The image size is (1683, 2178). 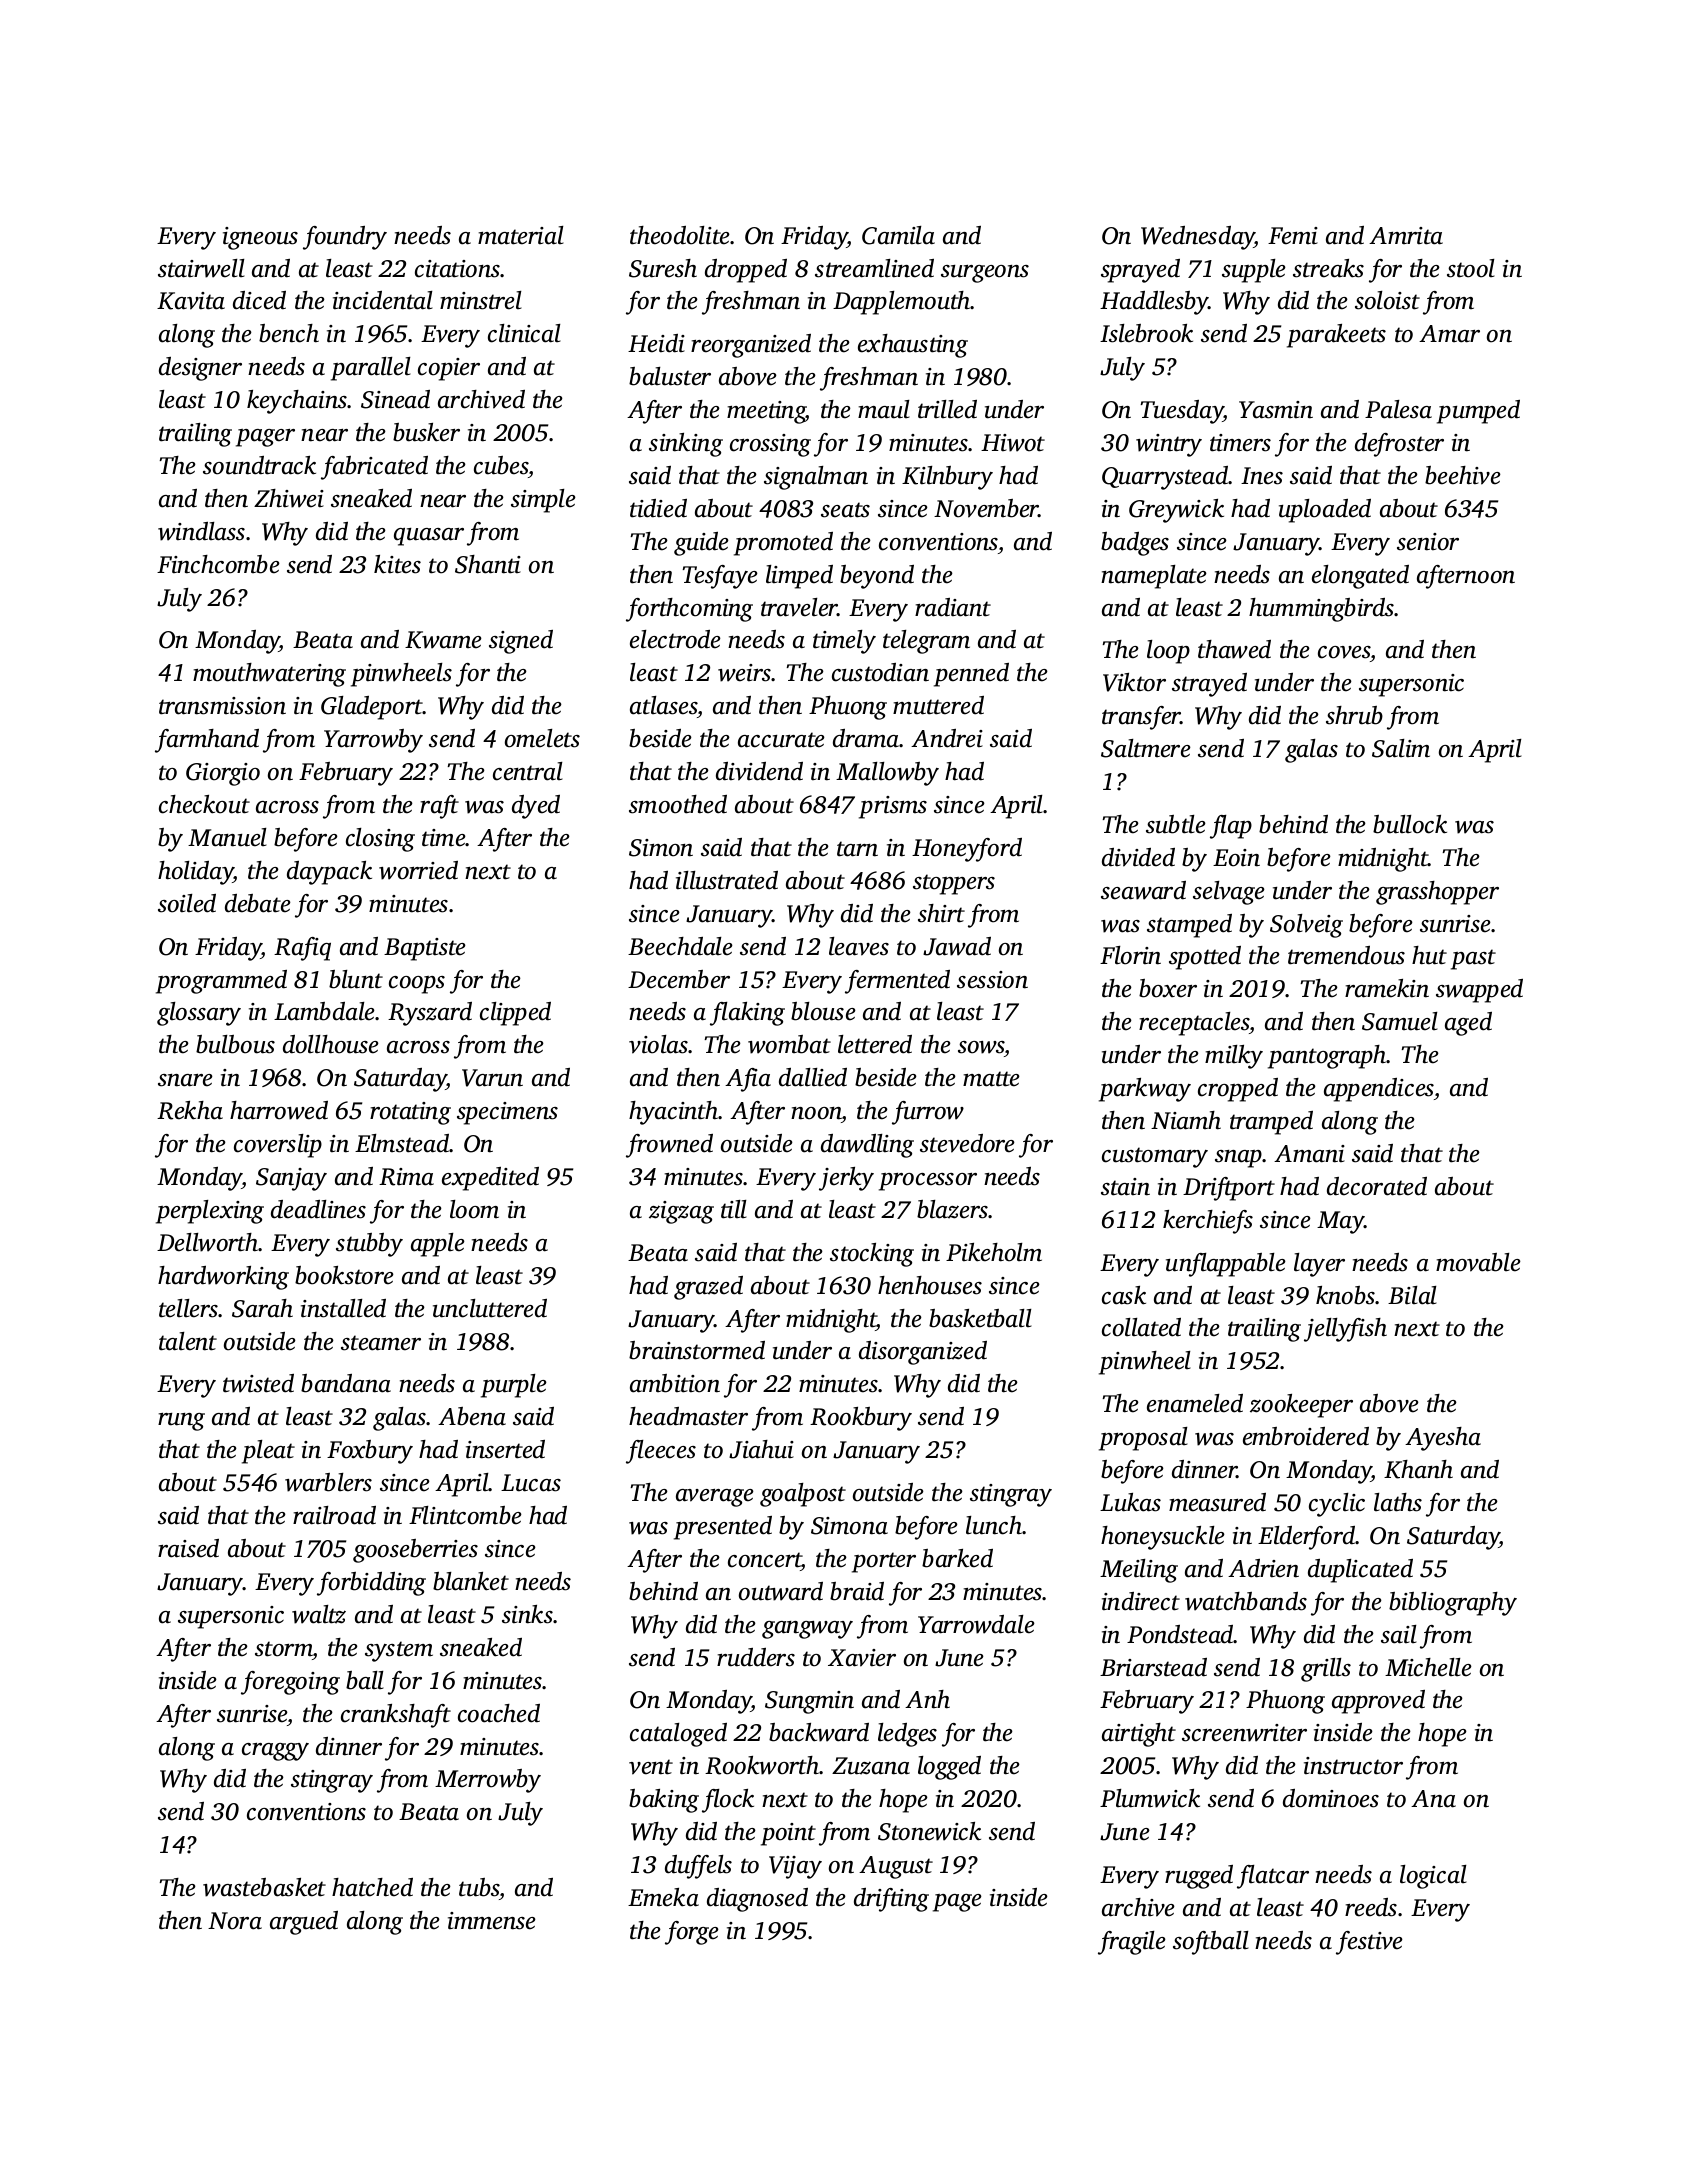 I want to click on fabricated, so click(x=374, y=468).
